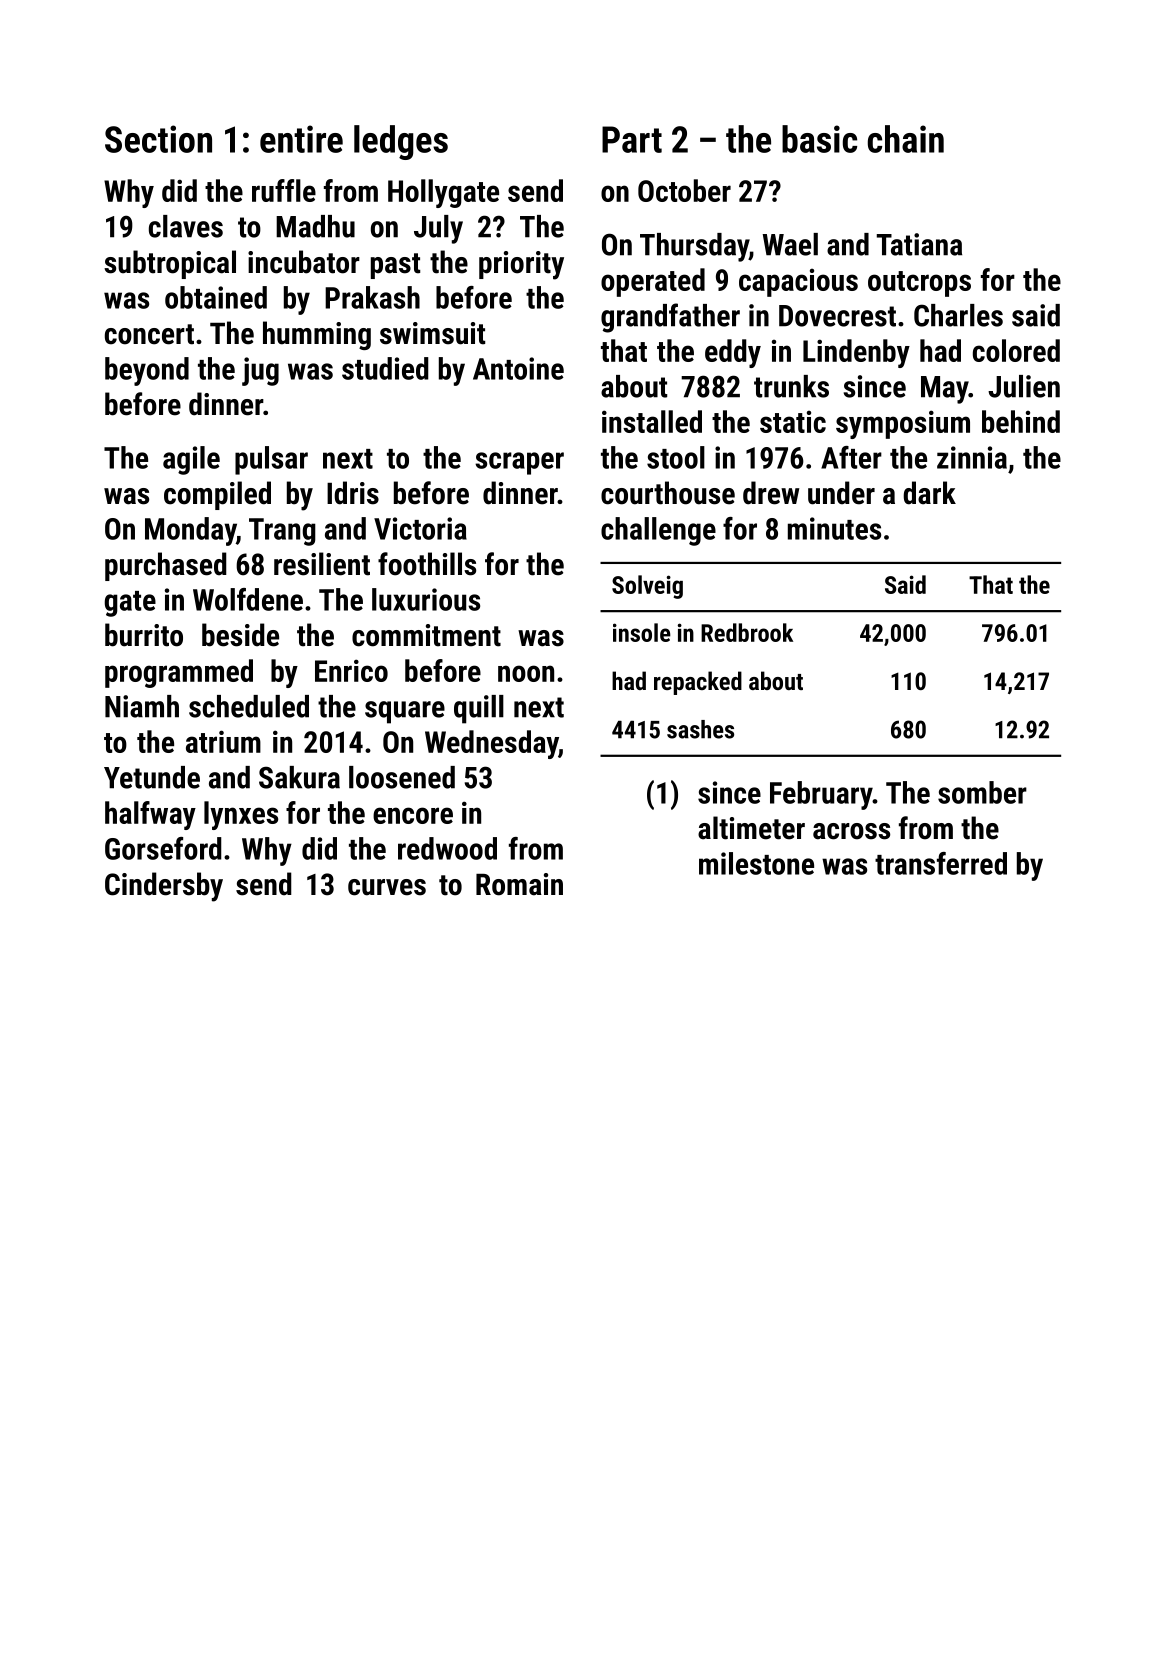 This document has width=1165, height=1654. Describe the element at coordinates (401, 142) in the document. I see `ledges` at that location.
